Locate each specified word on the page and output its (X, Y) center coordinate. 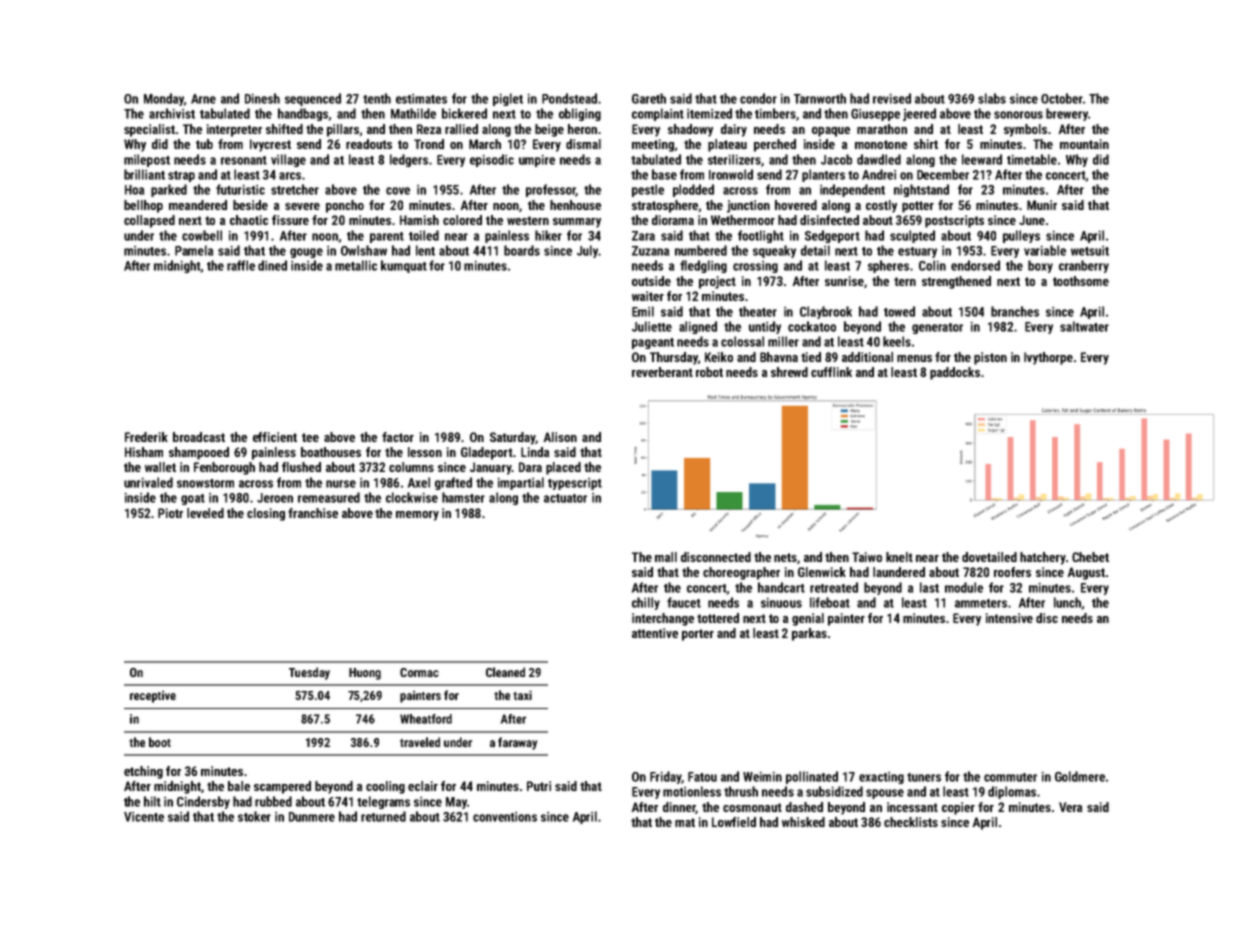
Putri (539, 786)
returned (383, 816)
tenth (377, 98)
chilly (646, 603)
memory (417, 516)
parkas (809, 634)
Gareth (649, 98)
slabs (992, 98)
